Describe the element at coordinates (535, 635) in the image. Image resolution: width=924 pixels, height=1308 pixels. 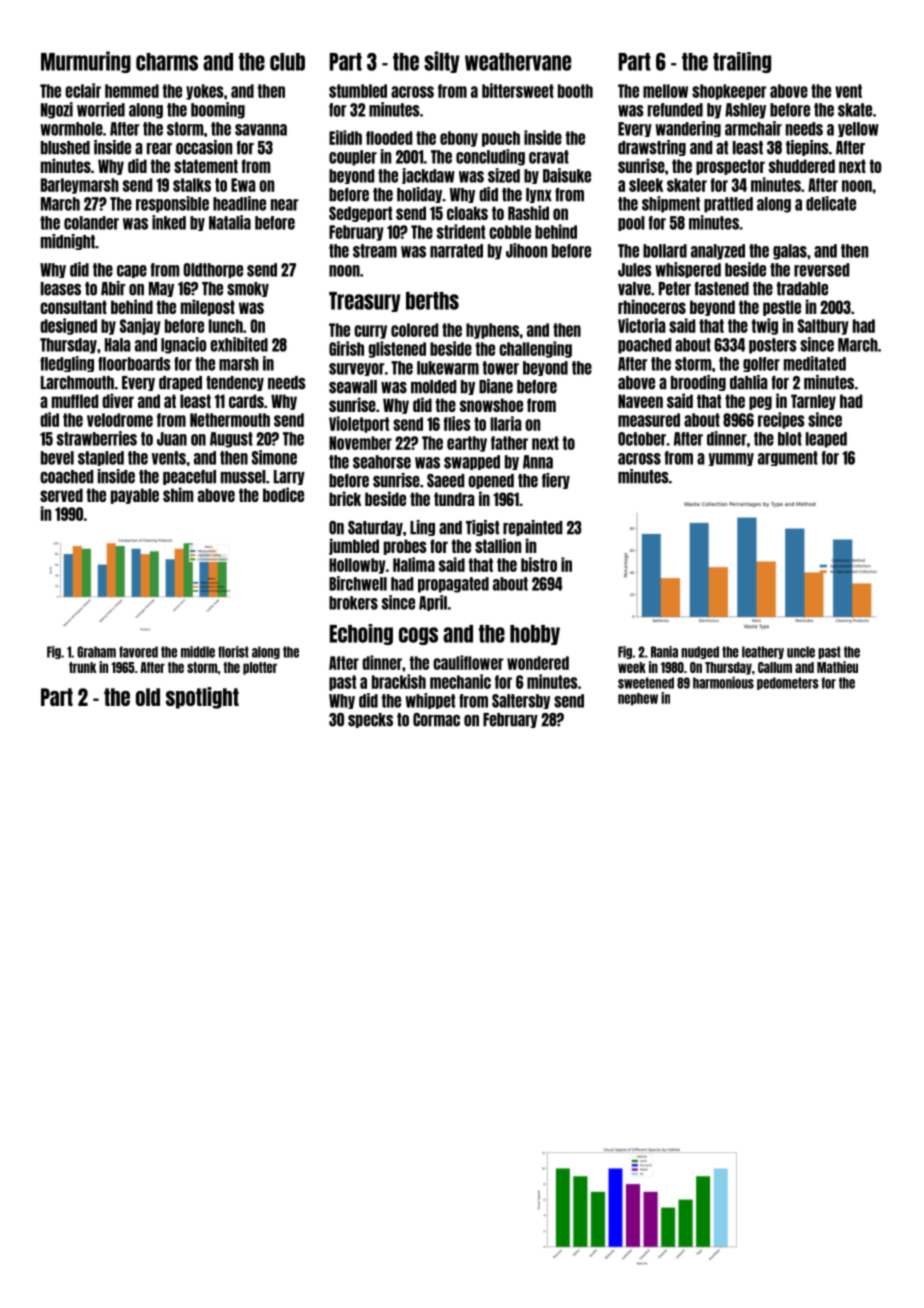
I see `hobby` at that location.
